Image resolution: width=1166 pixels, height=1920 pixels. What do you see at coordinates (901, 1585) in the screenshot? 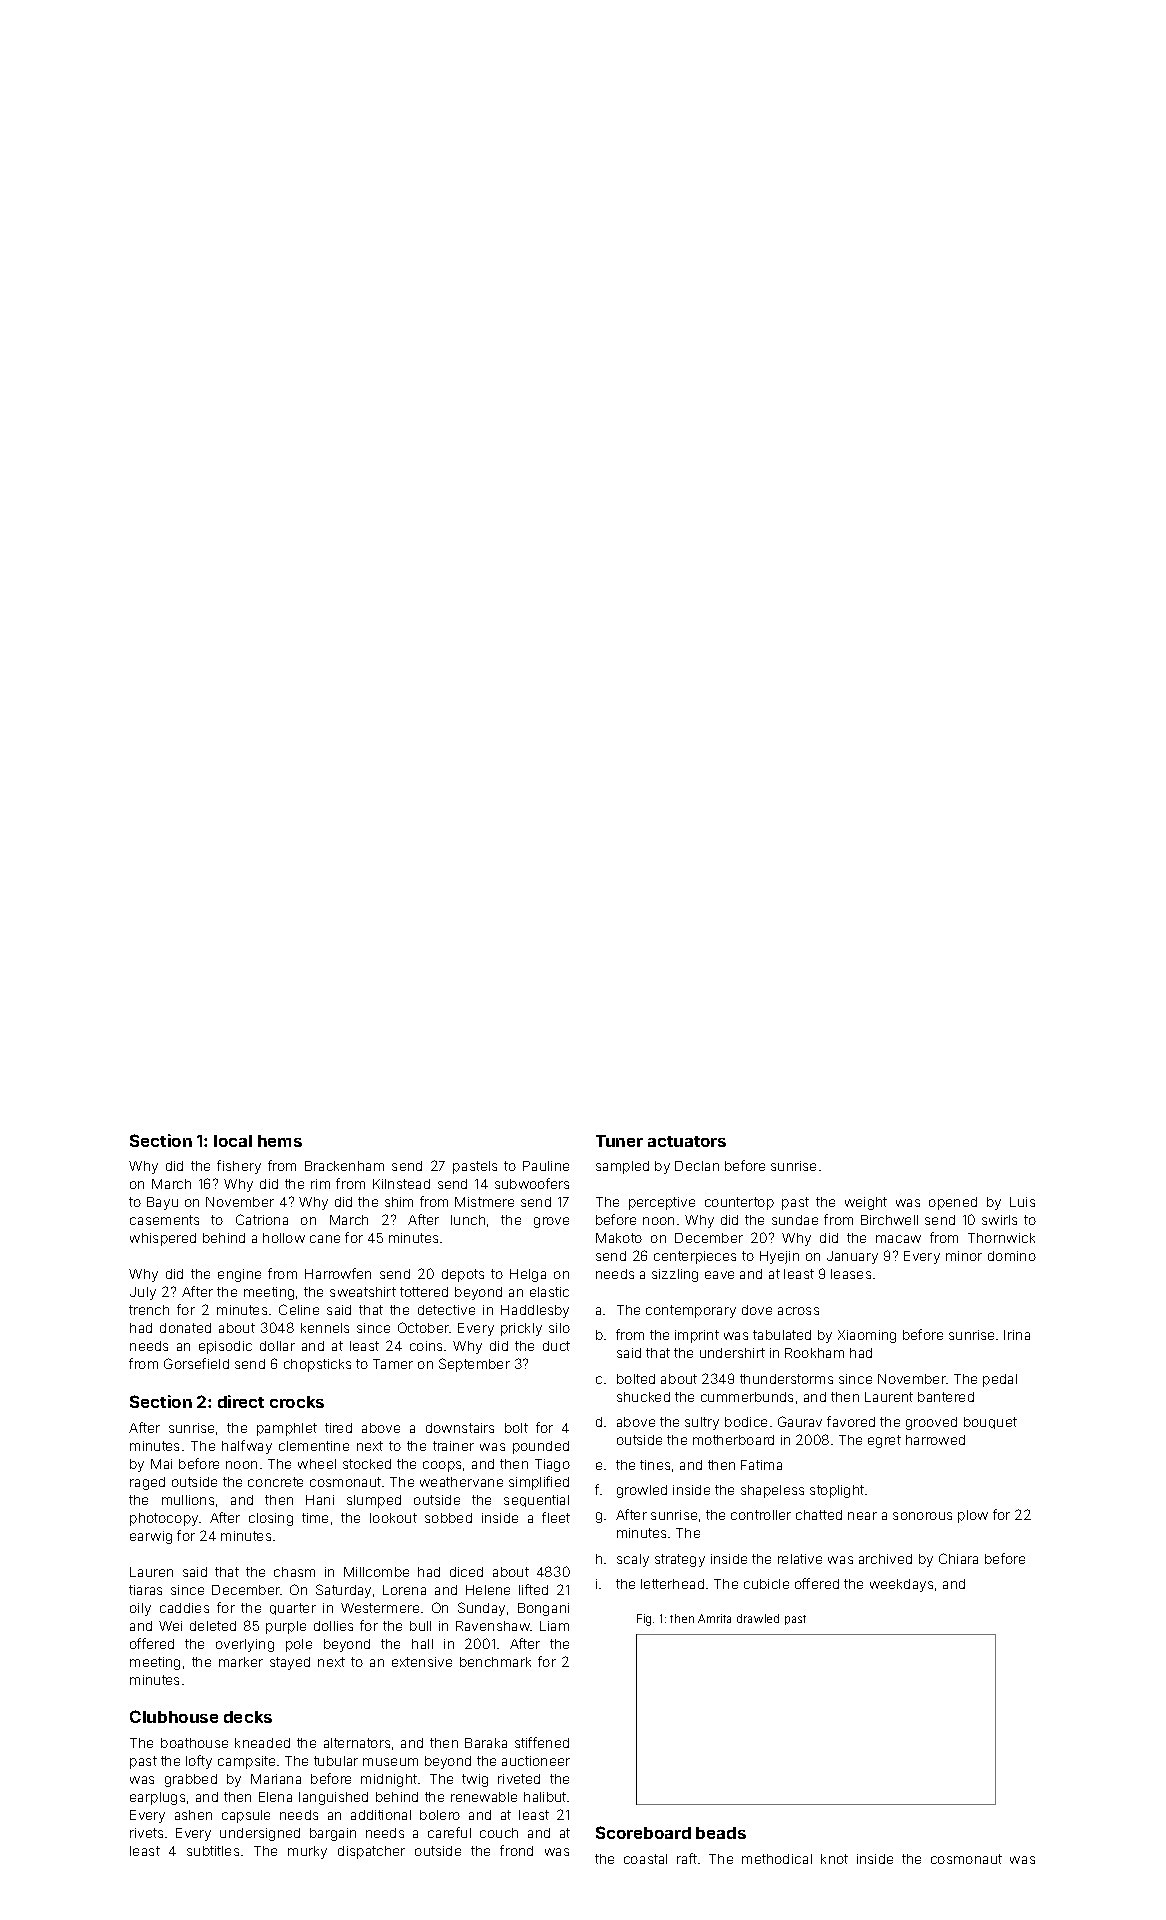
I see `weekdays` at bounding box center [901, 1585].
